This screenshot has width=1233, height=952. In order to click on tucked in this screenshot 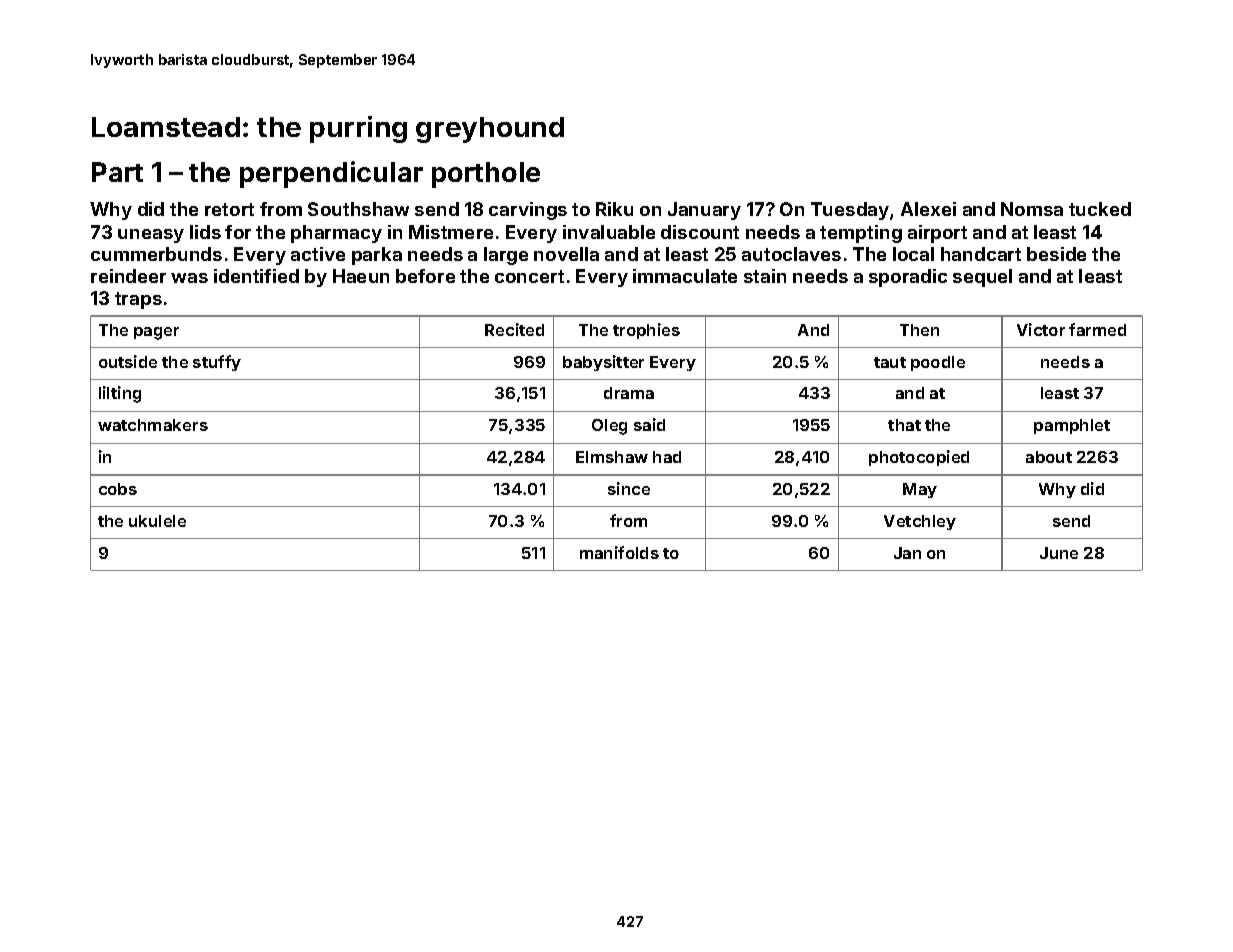, I will do `click(1100, 209)`.
